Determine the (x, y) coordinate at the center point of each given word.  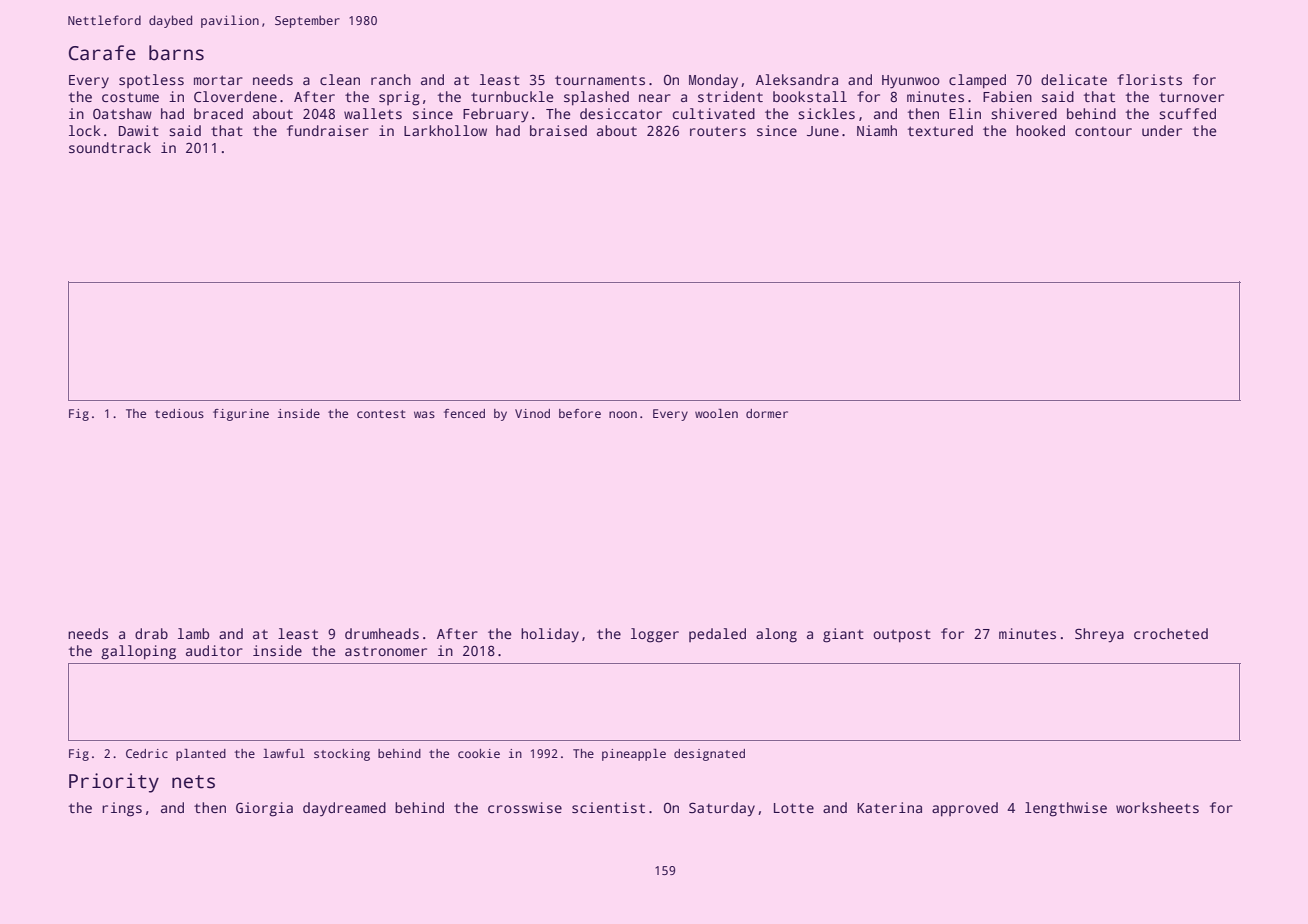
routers (718, 131)
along (776, 635)
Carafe (102, 53)
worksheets (1157, 807)
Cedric (147, 753)
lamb (193, 633)
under (1162, 130)
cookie (479, 753)
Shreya (1099, 635)
